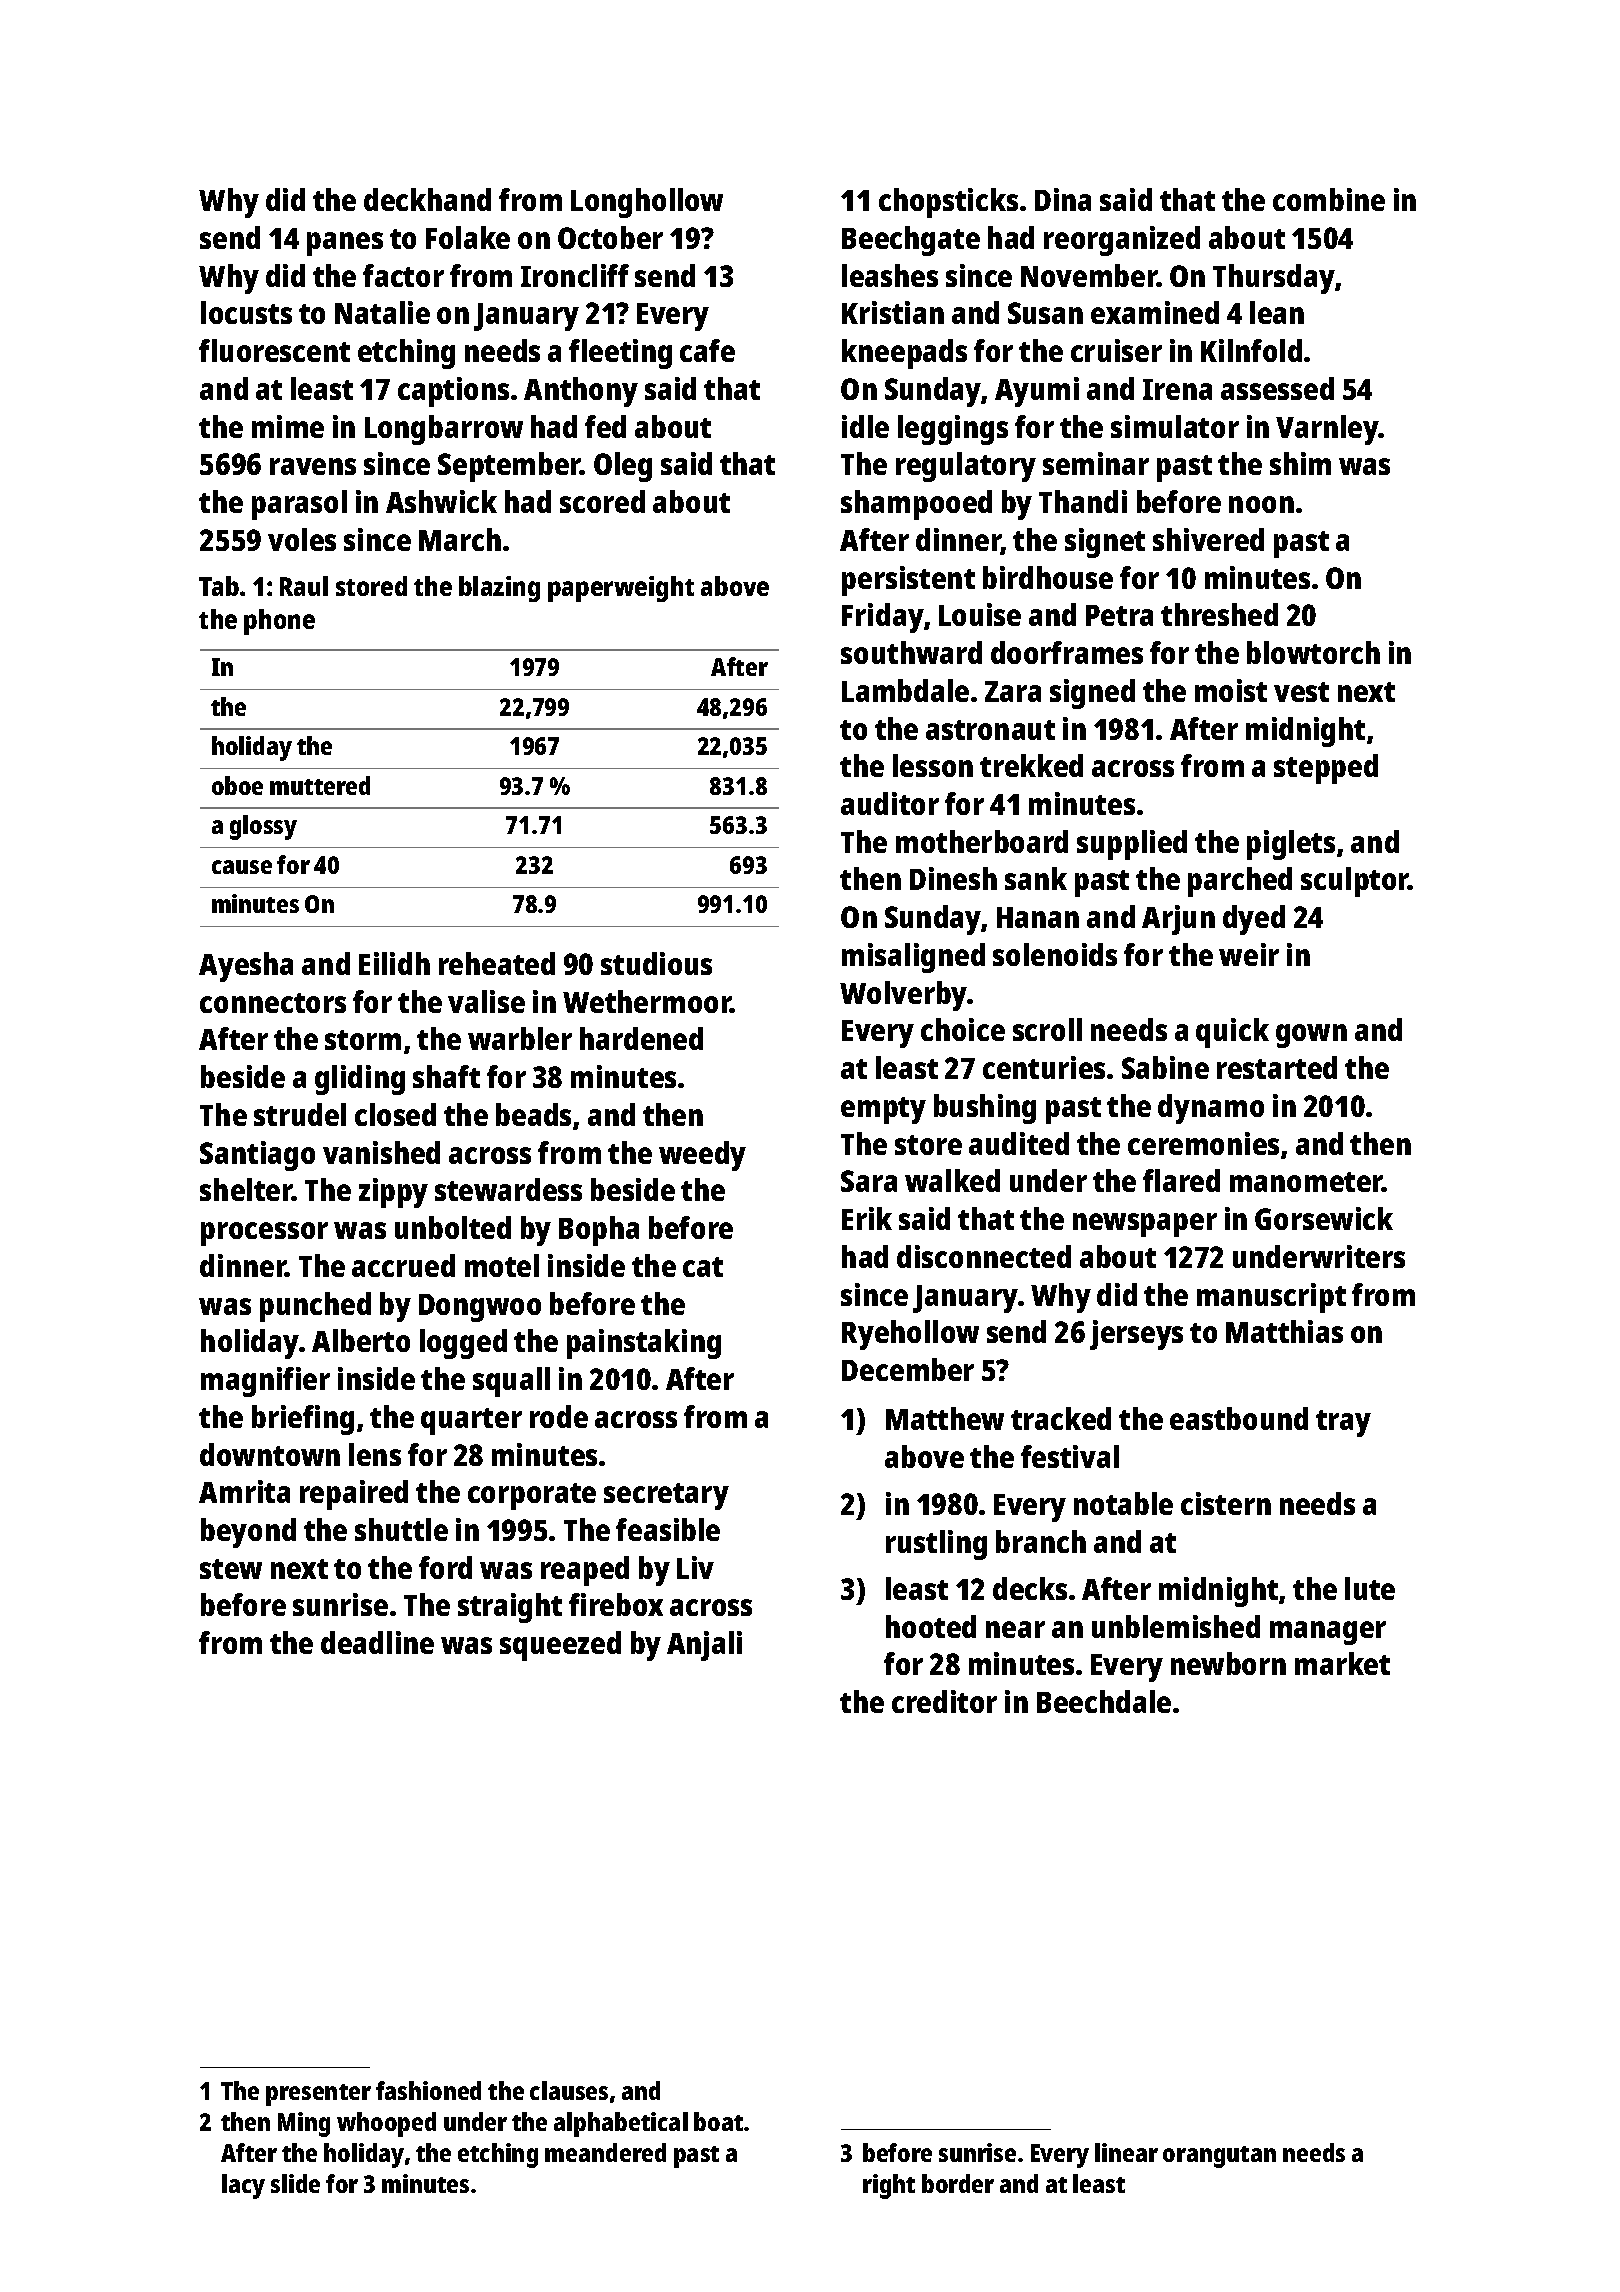  Describe the element at coordinates (1219, 2157) in the image. I see `orangutan` at that location.
